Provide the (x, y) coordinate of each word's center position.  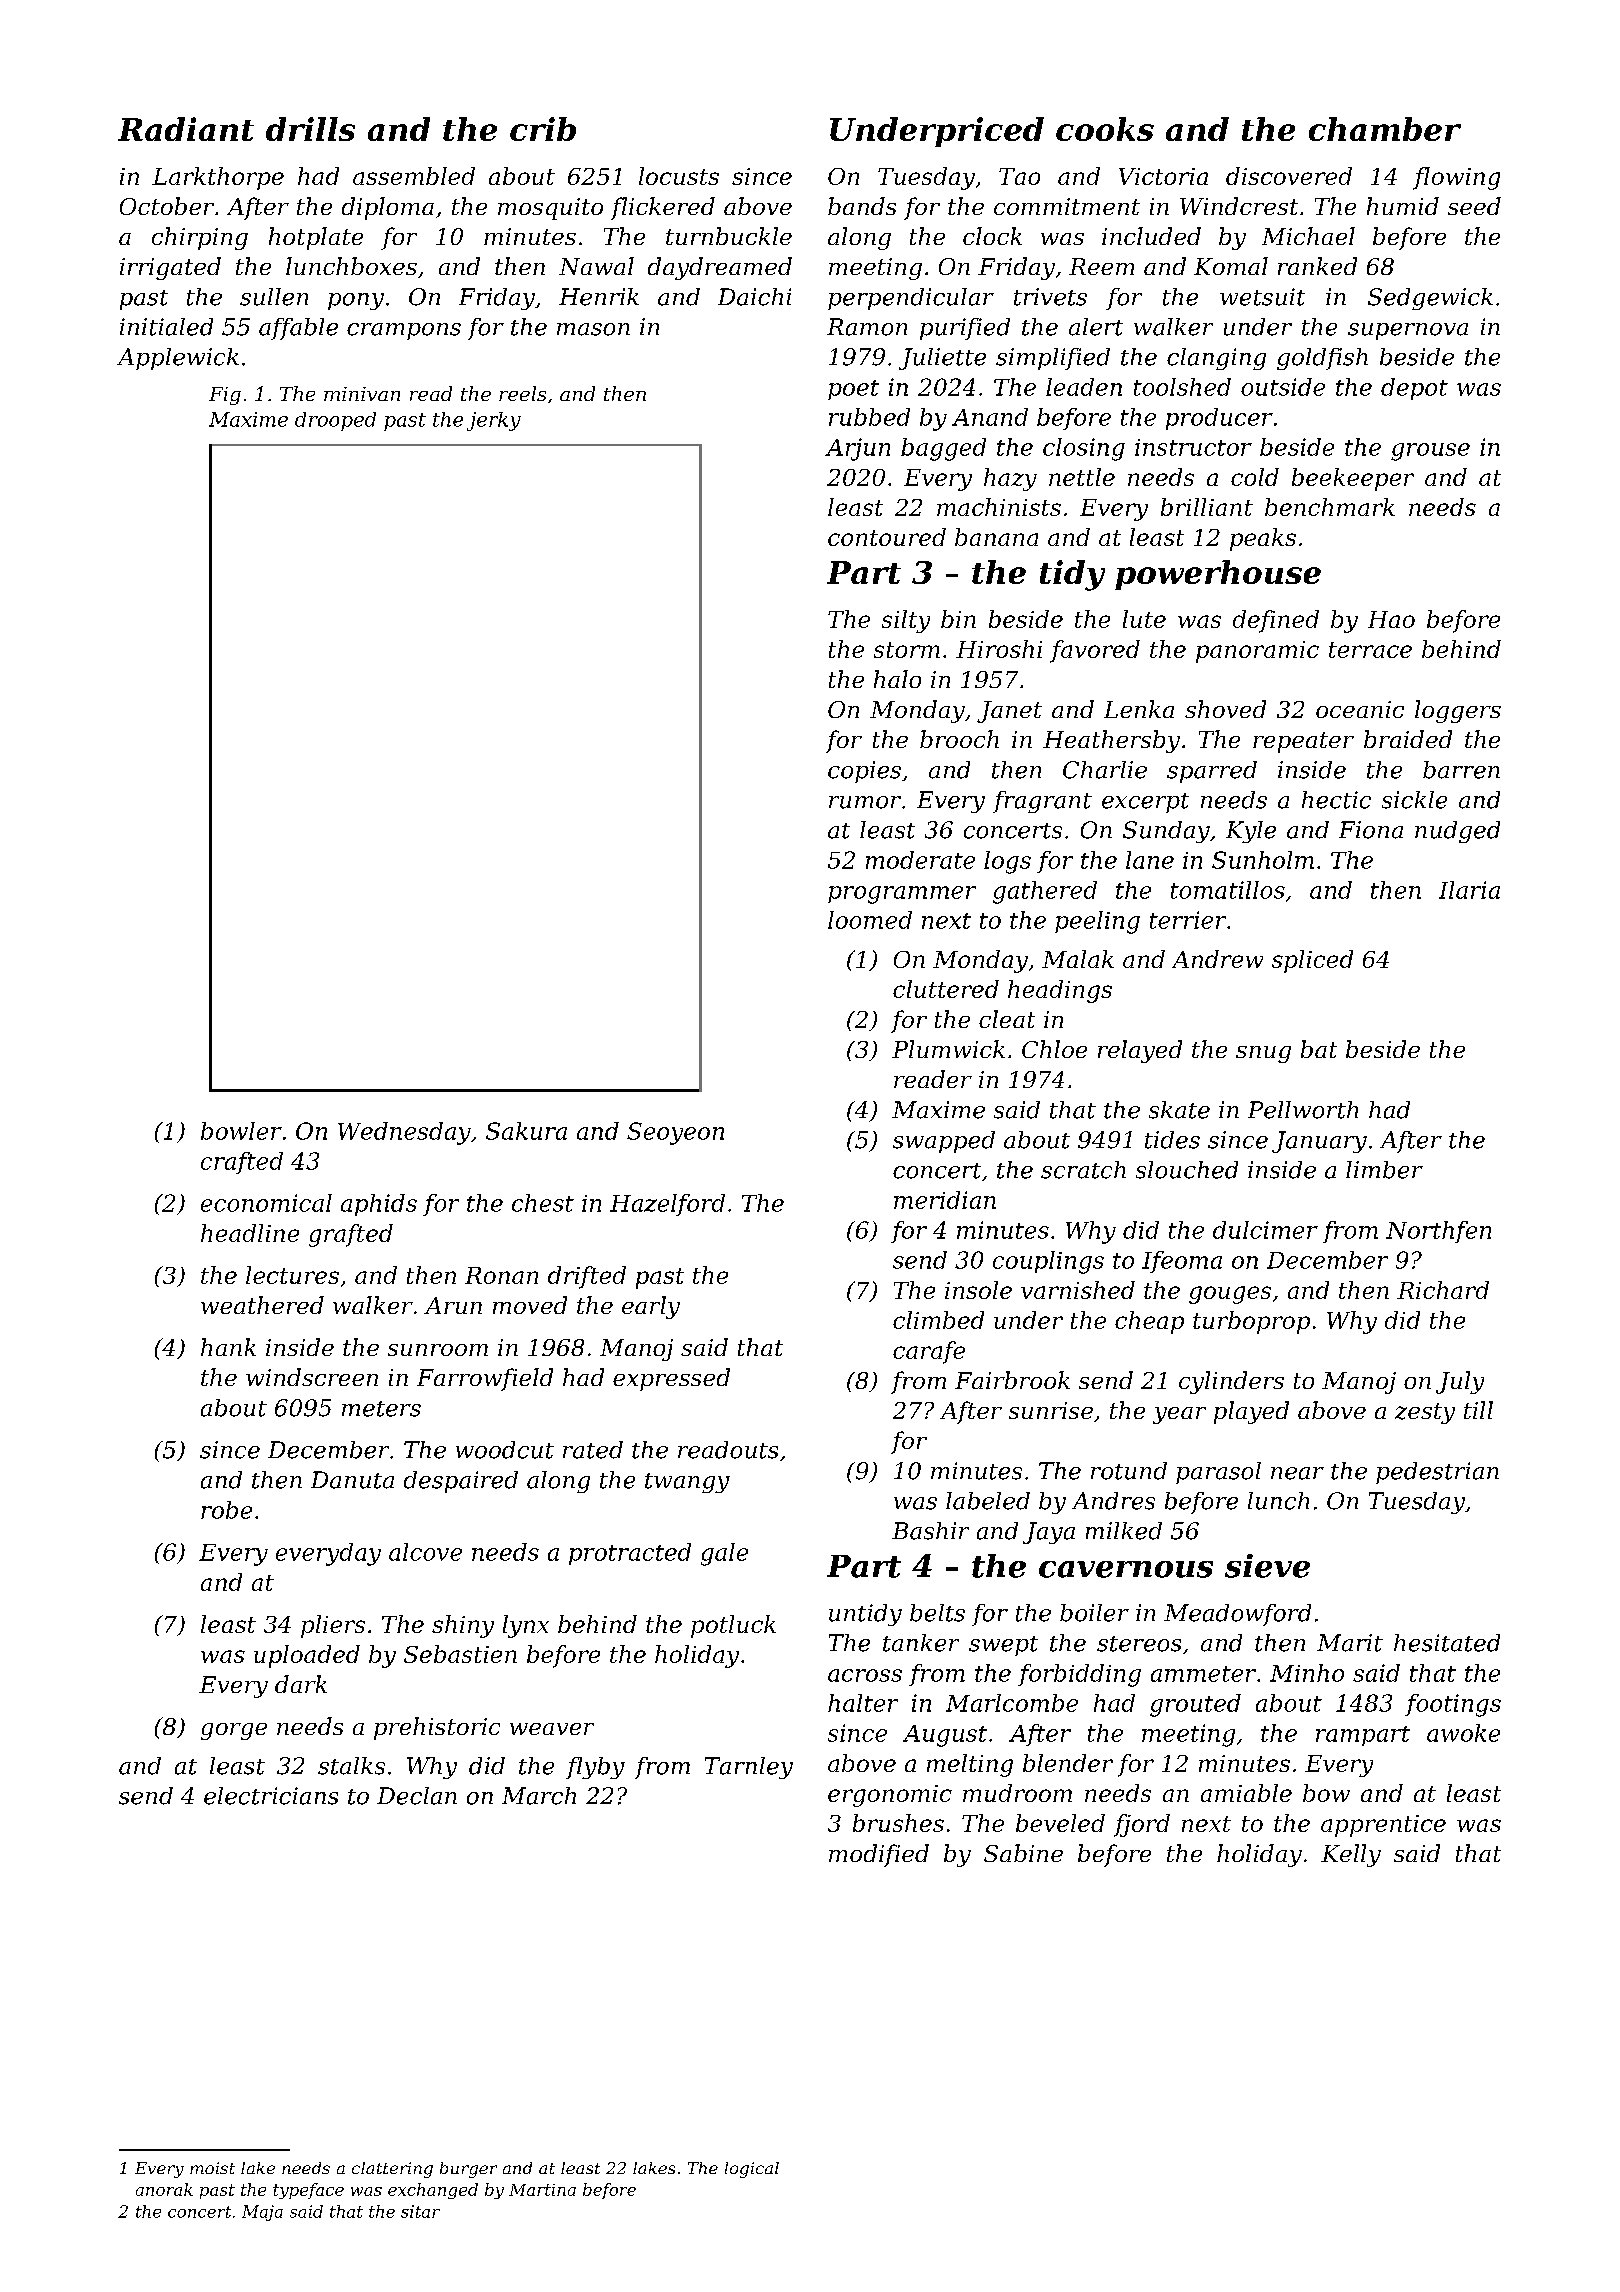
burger (468, 2170)
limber (1384, 1170)
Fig (225, 396)
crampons (404, 331)
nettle (1082, 477)
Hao (1391, 619)
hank (228, 1347)
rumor (865, 802)
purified (965, 329)
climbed (938, 1320)
